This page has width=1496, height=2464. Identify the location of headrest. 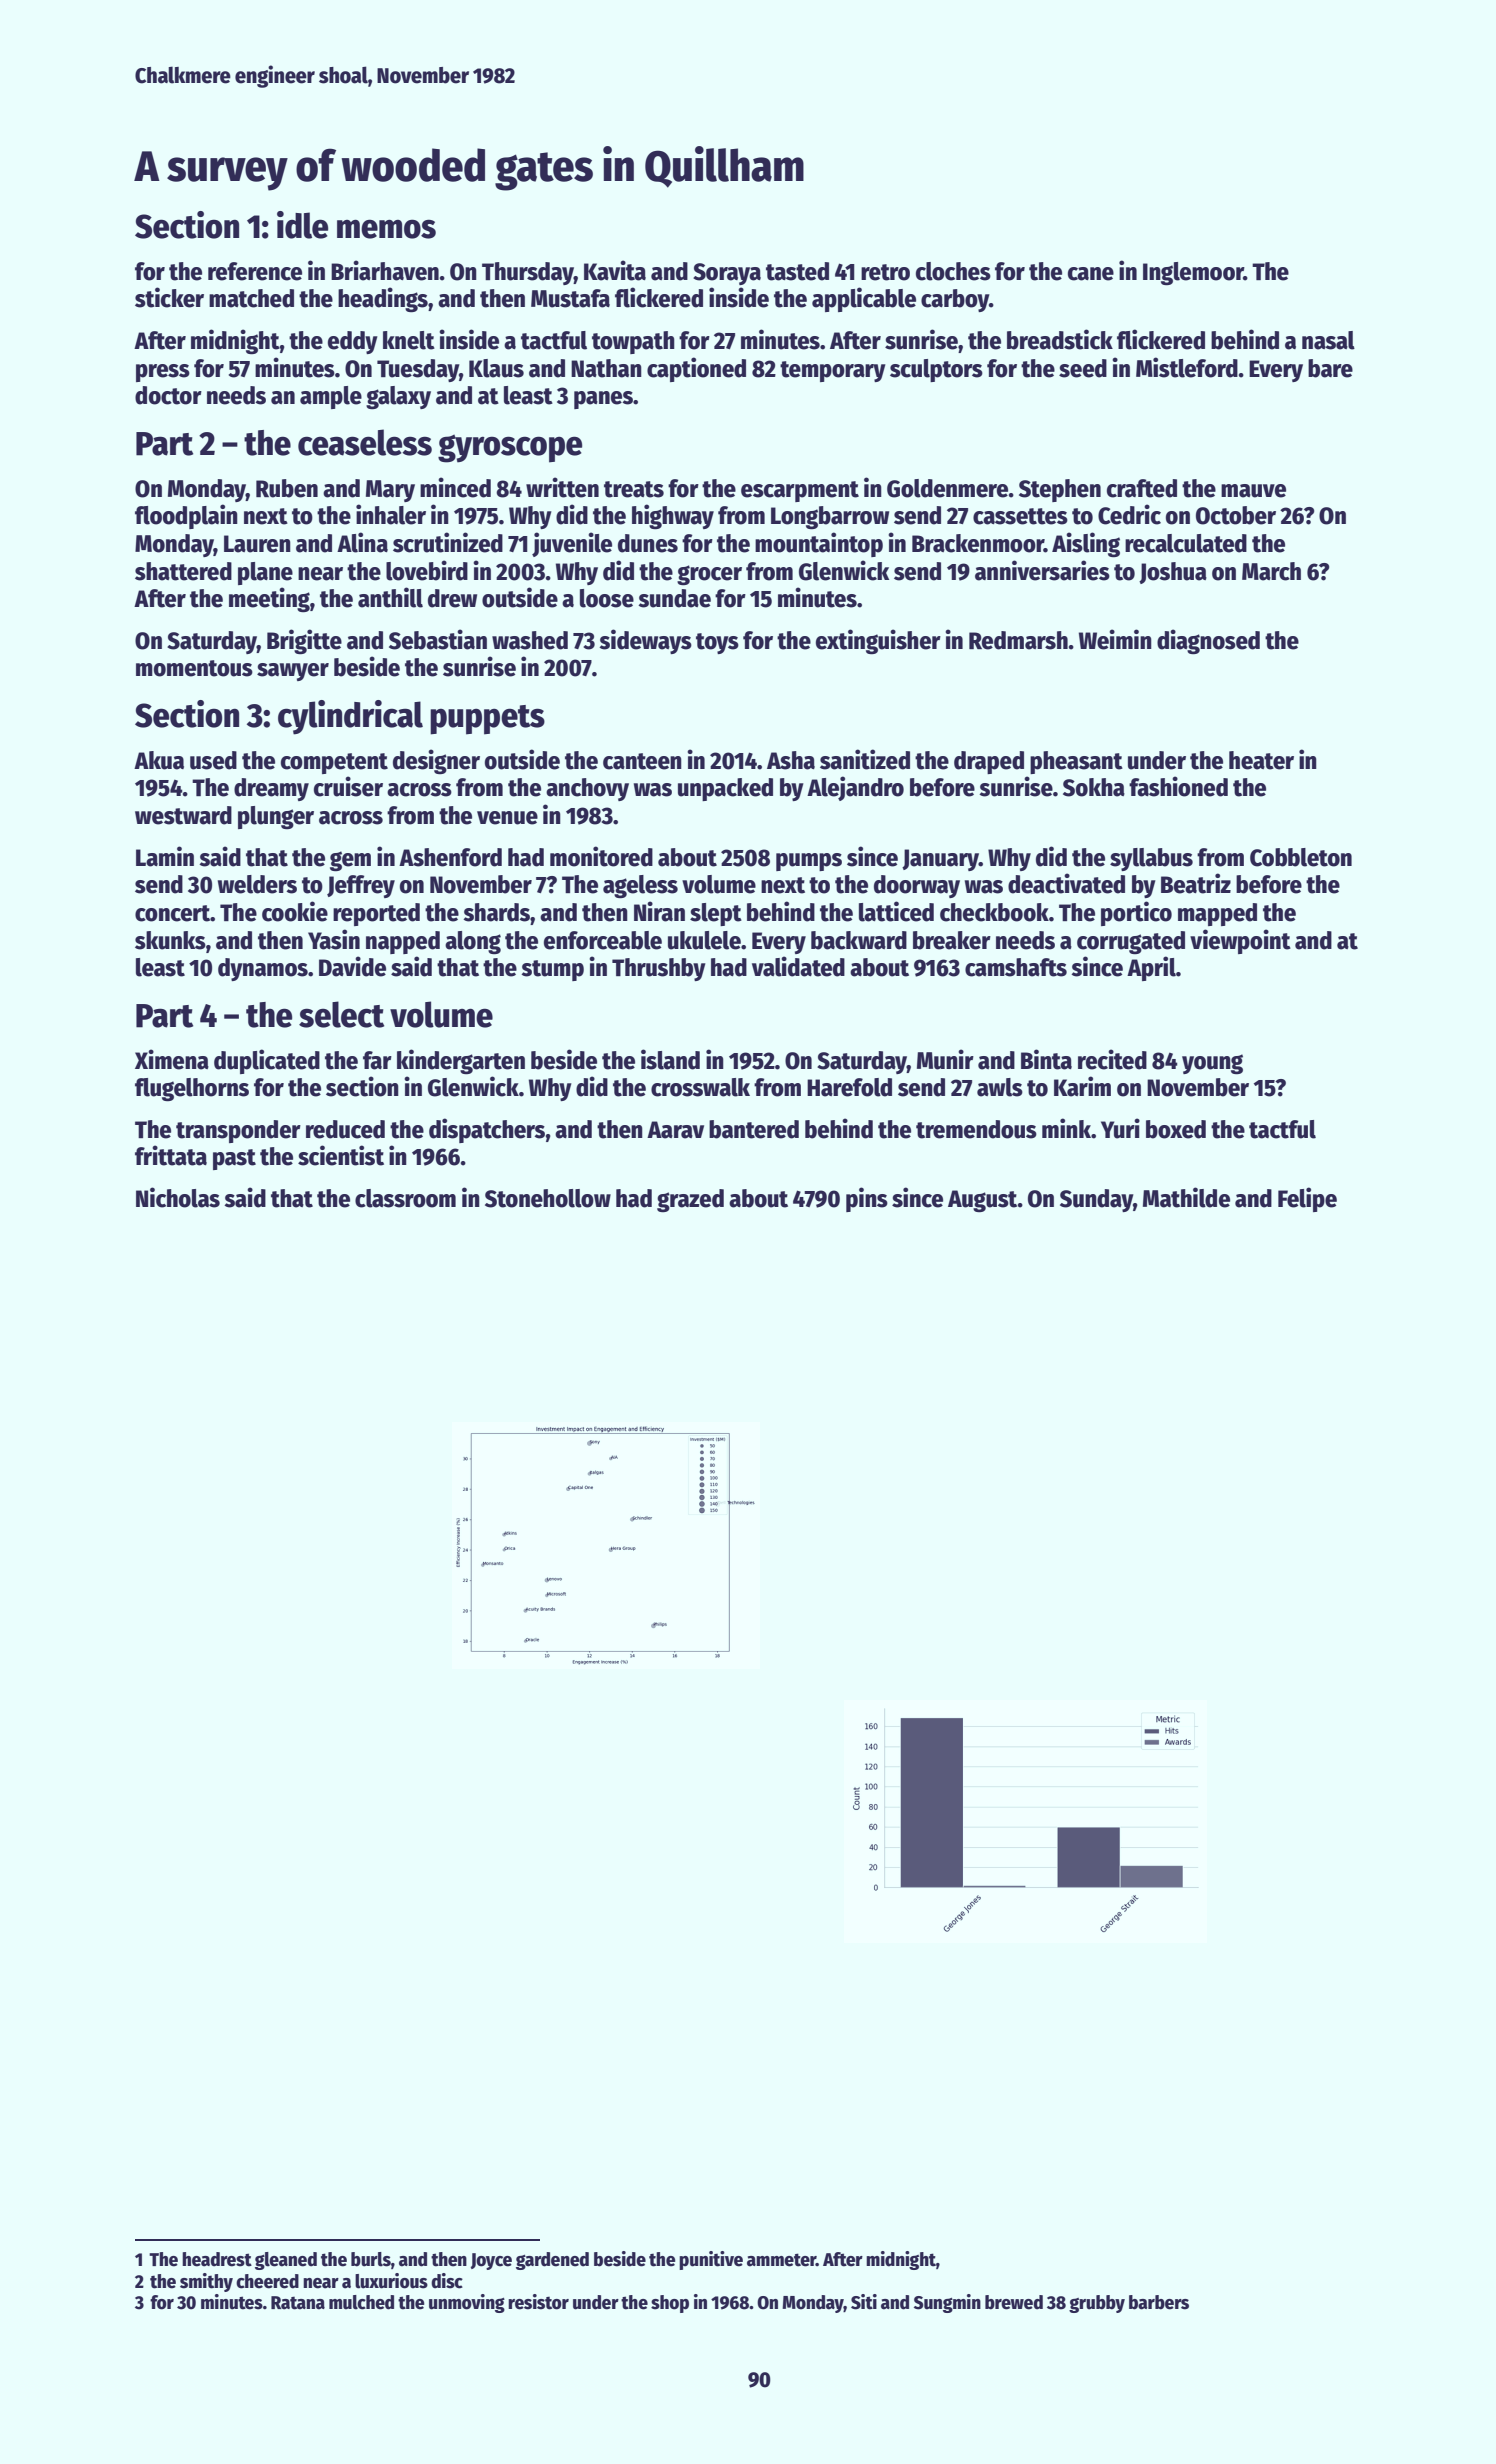
(217, 2259).
